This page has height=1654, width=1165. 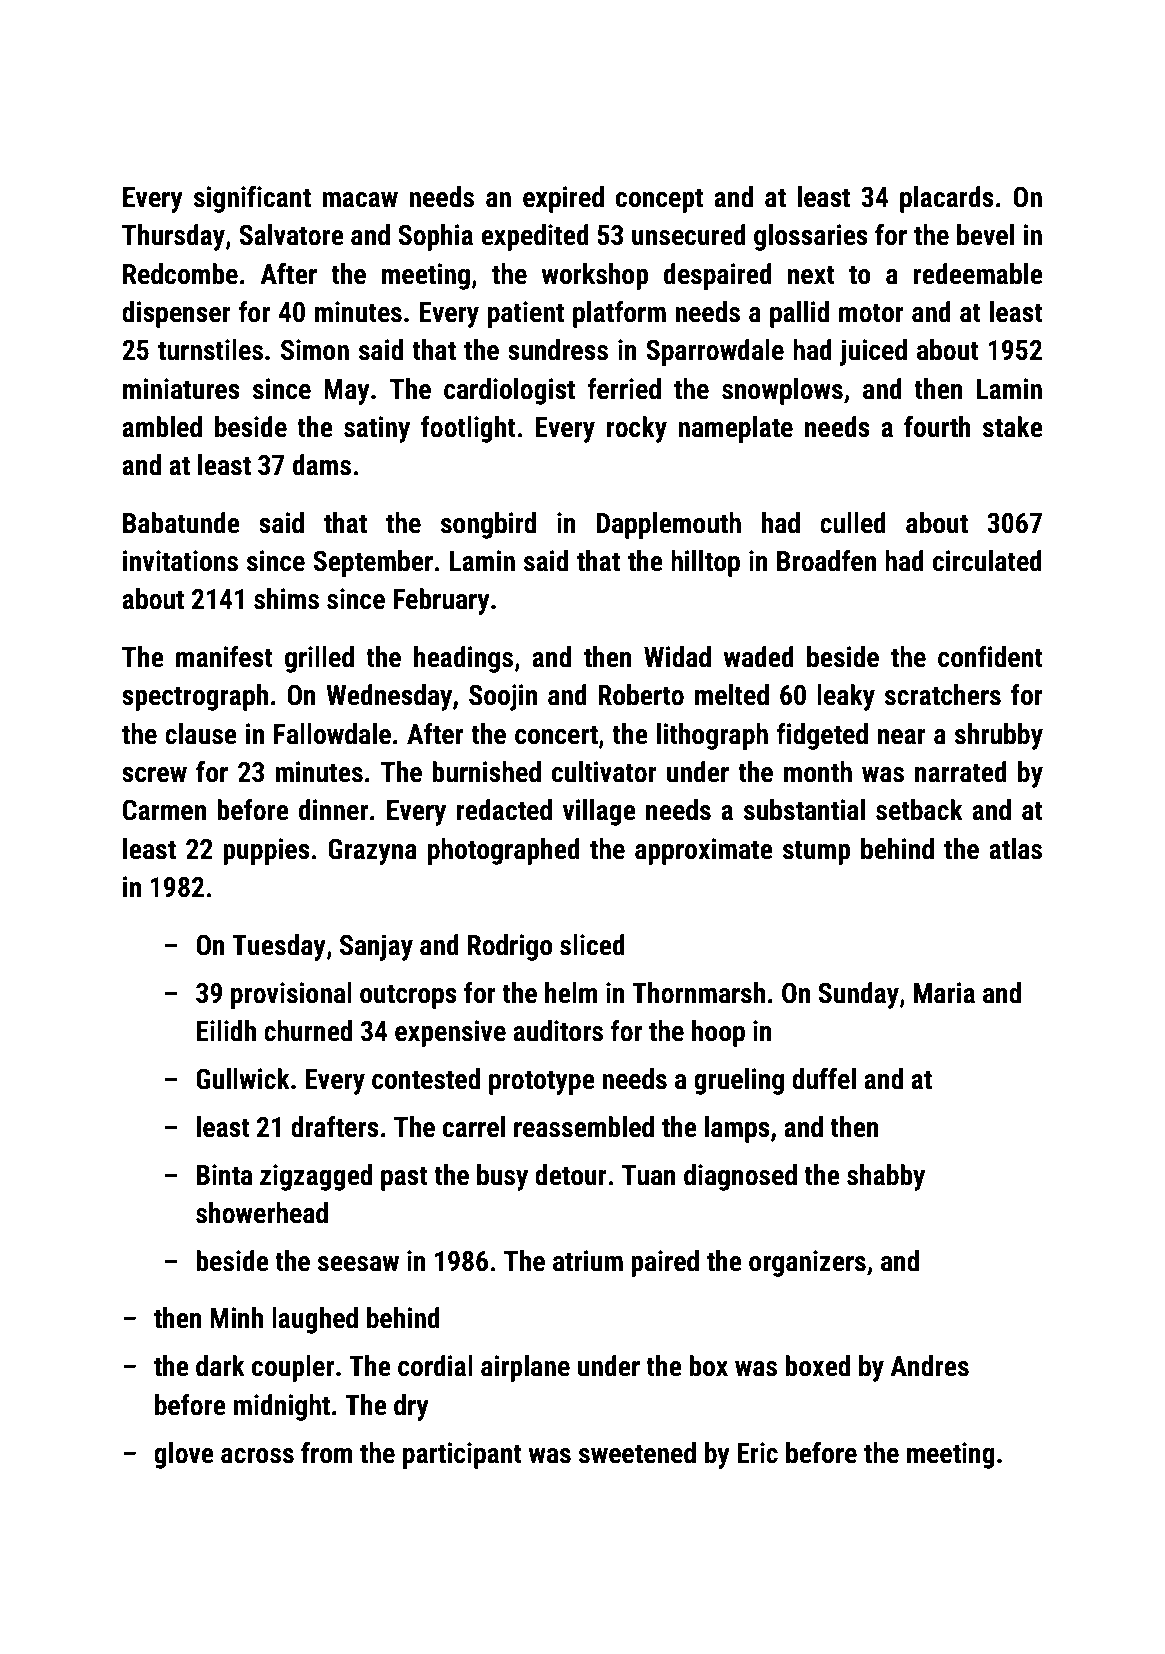 I want to click on Fallowdale, so click(x=332, y=734).
